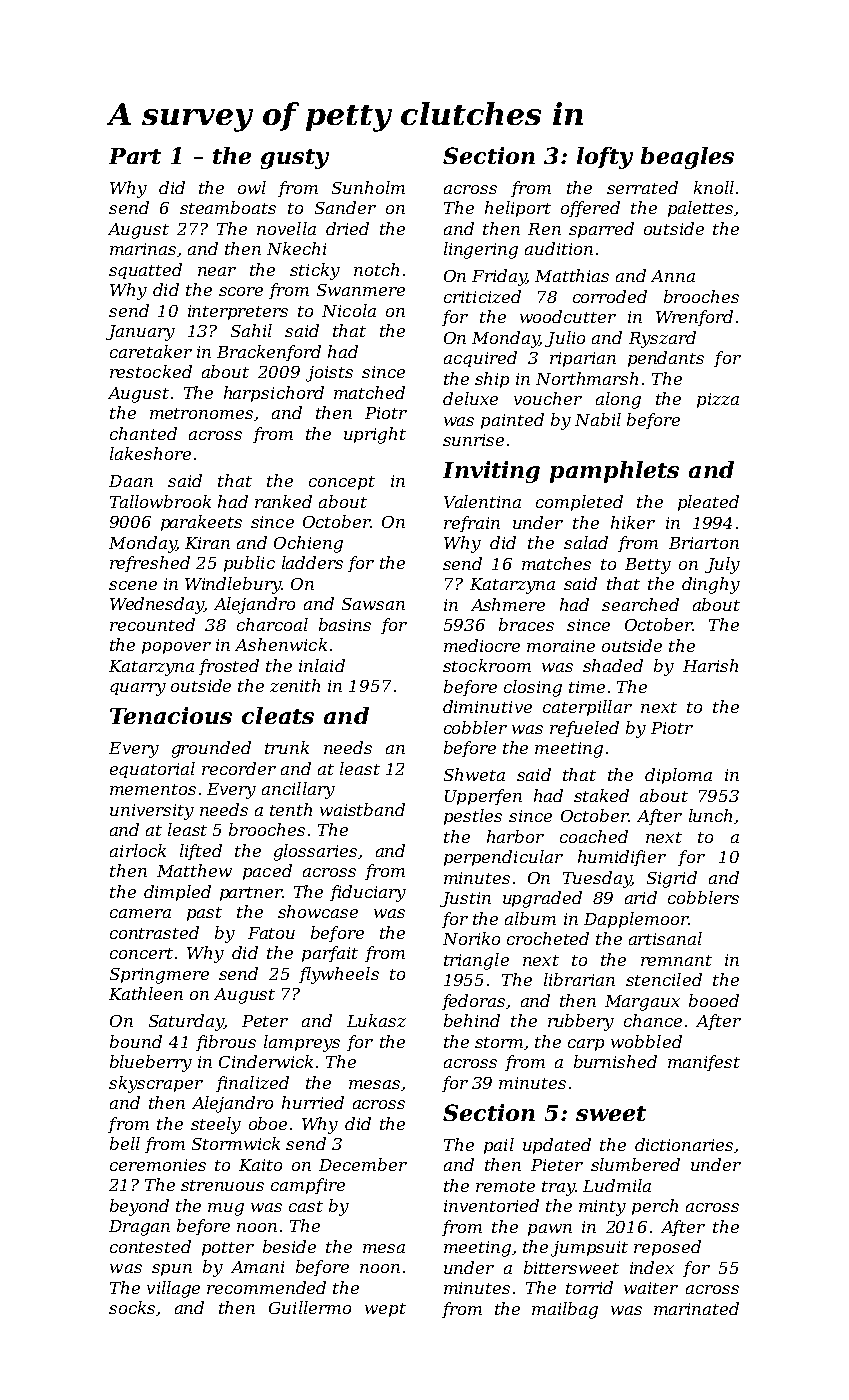 The height and width of the document is (1400, 849). Describe the element at coordinates (201, 852) in the document. I see `lifted` at that location.
